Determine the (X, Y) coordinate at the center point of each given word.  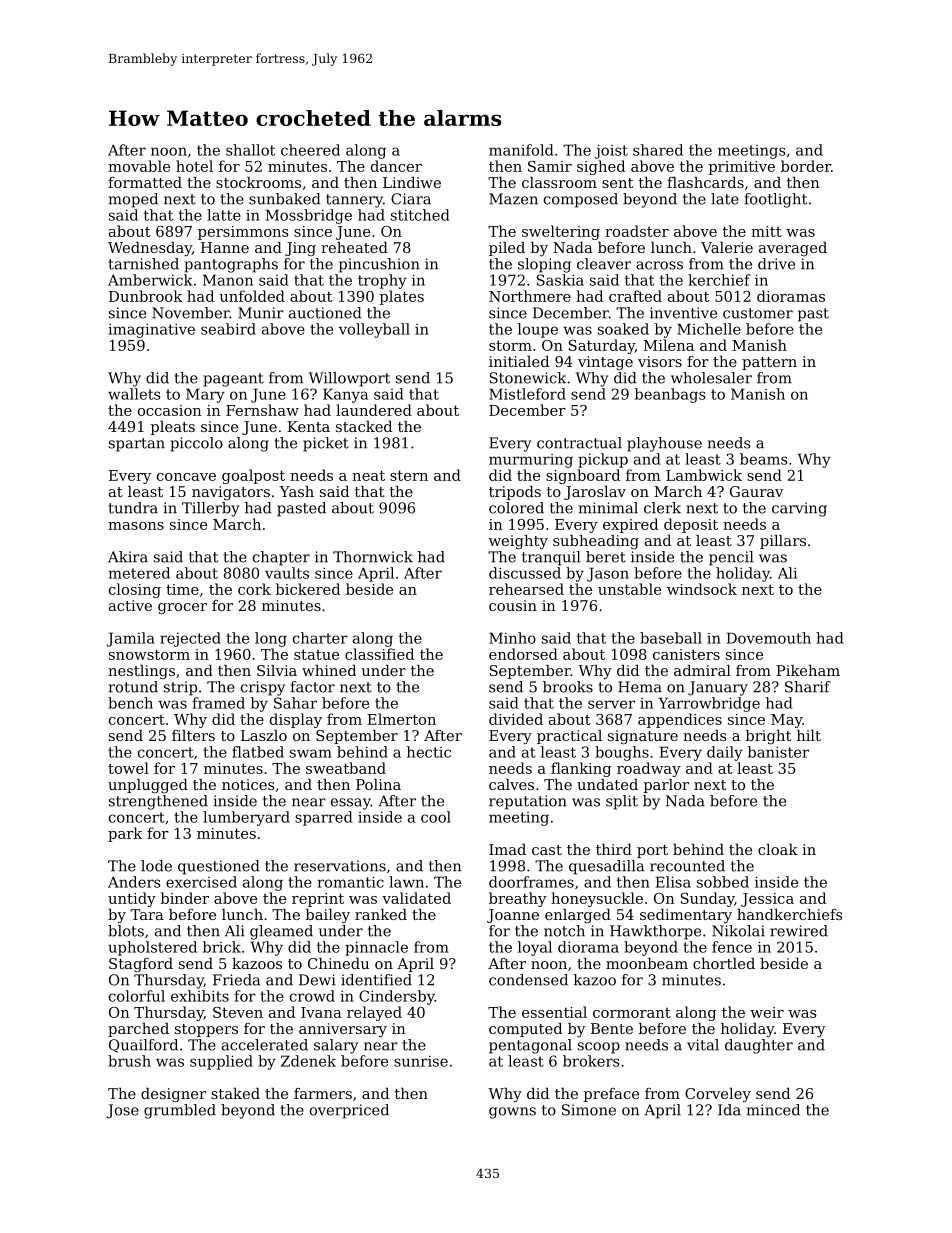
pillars (783, 542)
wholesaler (711, 378)
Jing (300, 249)
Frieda (236, 980)
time (182, 589)
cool (436, 817)
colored (516, 508)
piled (507, 249)
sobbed (723, 882)
